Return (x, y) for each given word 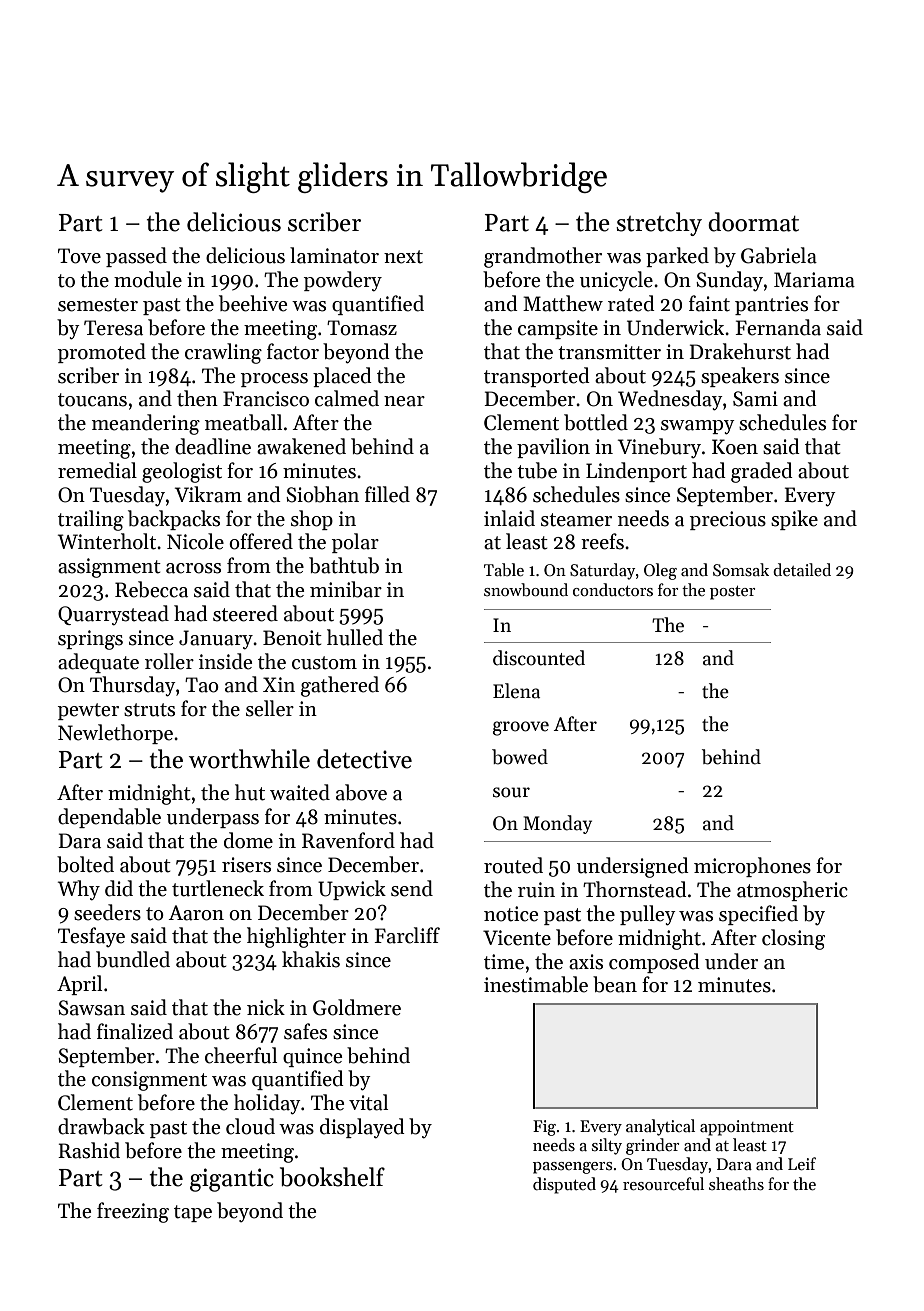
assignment (109, 568)
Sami (755, 399)
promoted (102, 353)
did (119, 888)
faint (709, 303)
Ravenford (348, 840)
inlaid (509, 518)
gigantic (232, 1180)
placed (342, 377)
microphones (752, 867)
